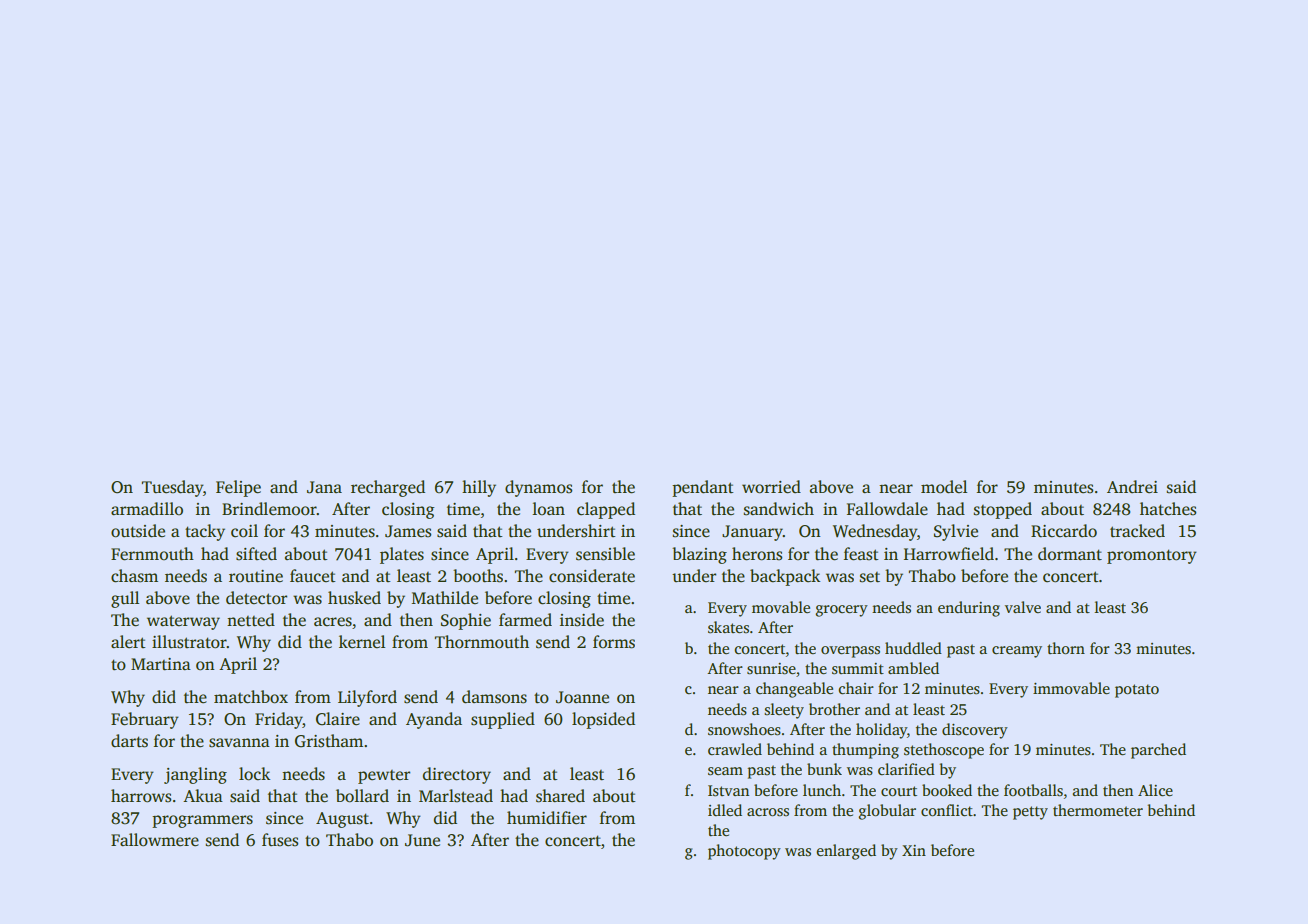  Describe the element at coordinates (256, 576) in the screenshot. I see `routine` at that location.
